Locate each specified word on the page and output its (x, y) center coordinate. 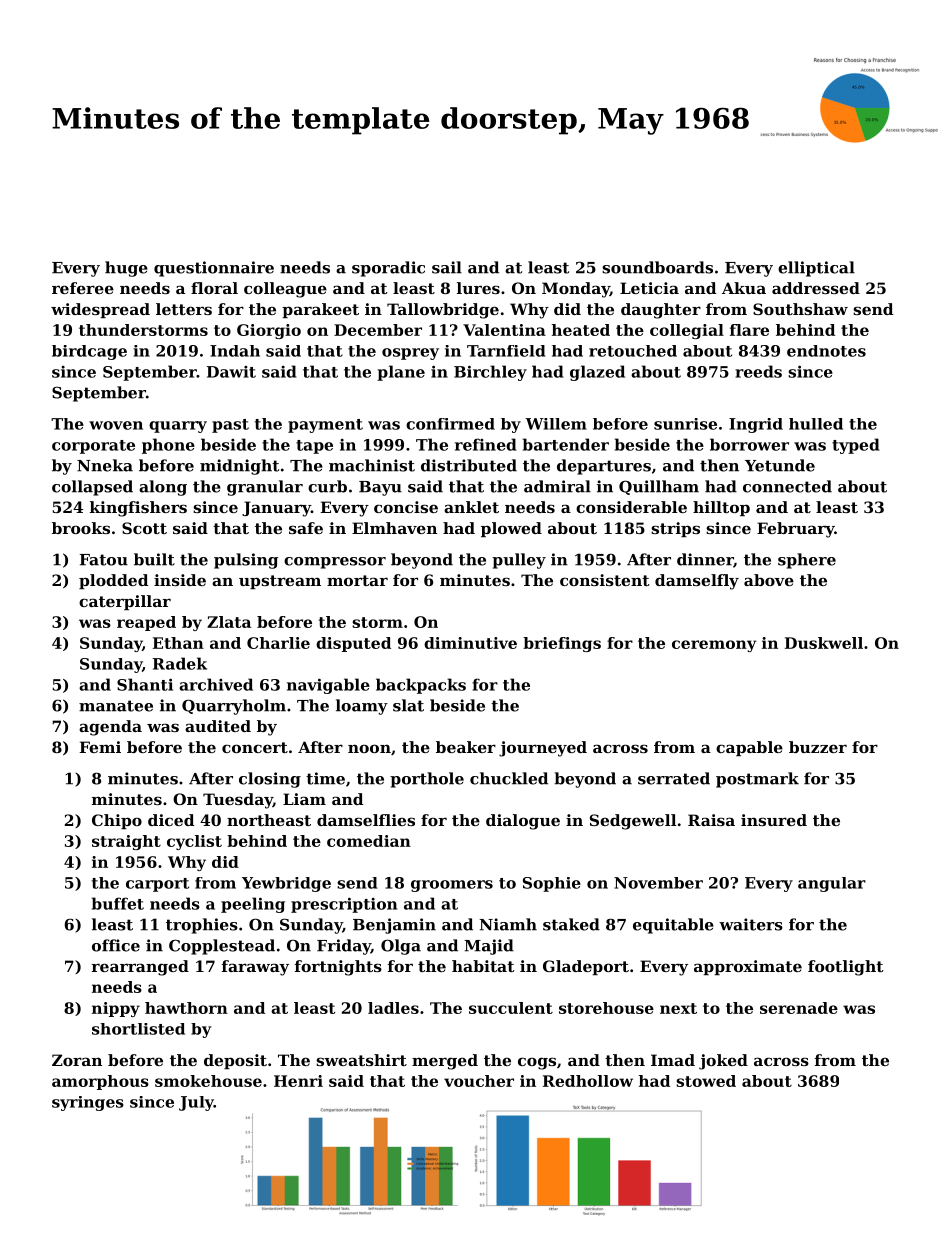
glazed (597, 373)
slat (408, 705)
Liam (304, 799)
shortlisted (138, 1029)
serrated (674, 778)
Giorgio (269, 331)
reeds (758, 371)
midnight (239, 467)
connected (787, 486)
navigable (328, 686)
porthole (427, 780)
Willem (556, 424)
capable (749, 748)
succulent (511, 1008)
